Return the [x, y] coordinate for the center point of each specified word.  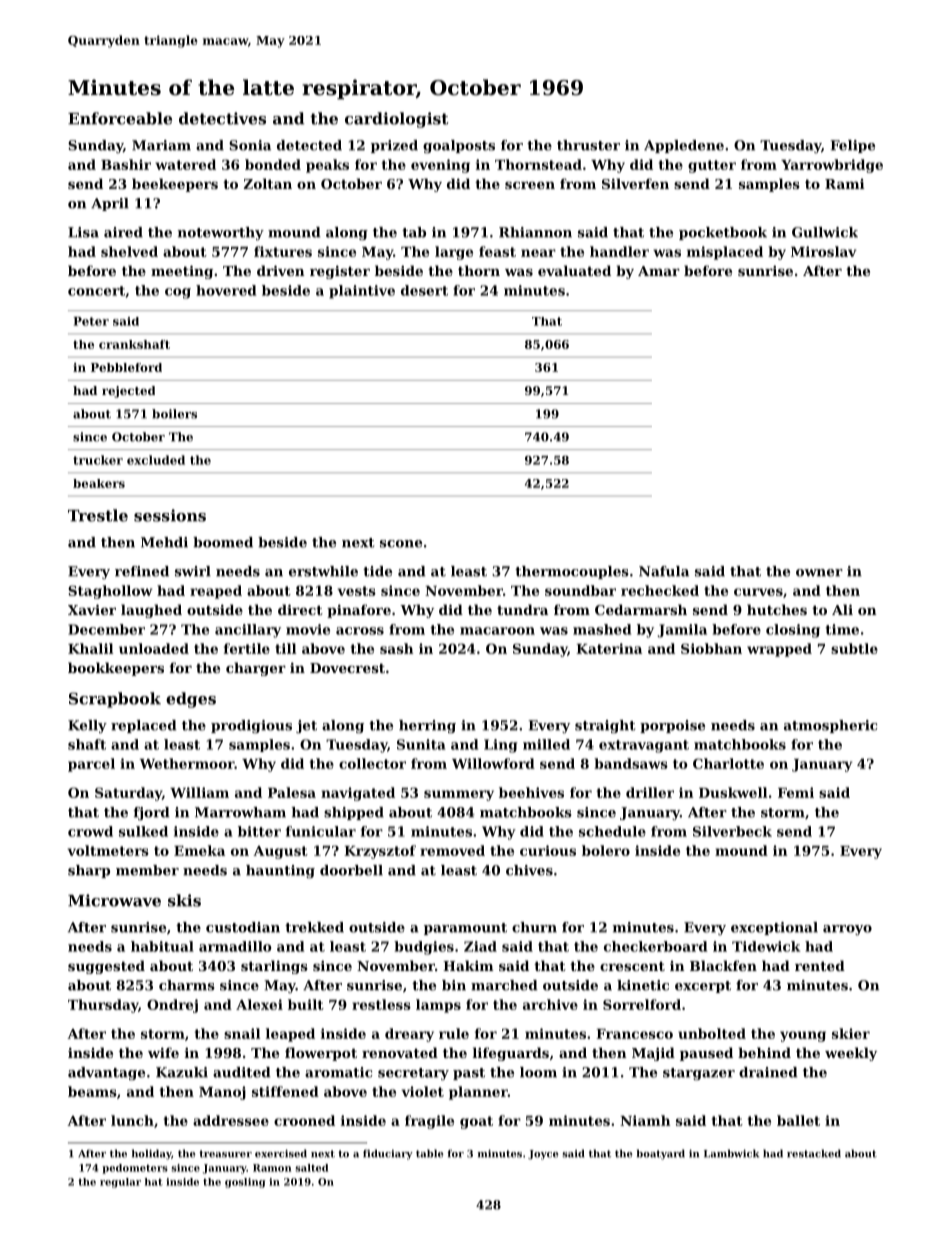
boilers [174, 414]
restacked [814, 1153]
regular [120, 1183]
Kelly [87, 727]
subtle [854, 648]
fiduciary [388, 1154]
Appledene [684, 146]
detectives [222, 118]
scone [401, 544]
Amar [659, 271]
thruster [588, 145]
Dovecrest [347, 668]
